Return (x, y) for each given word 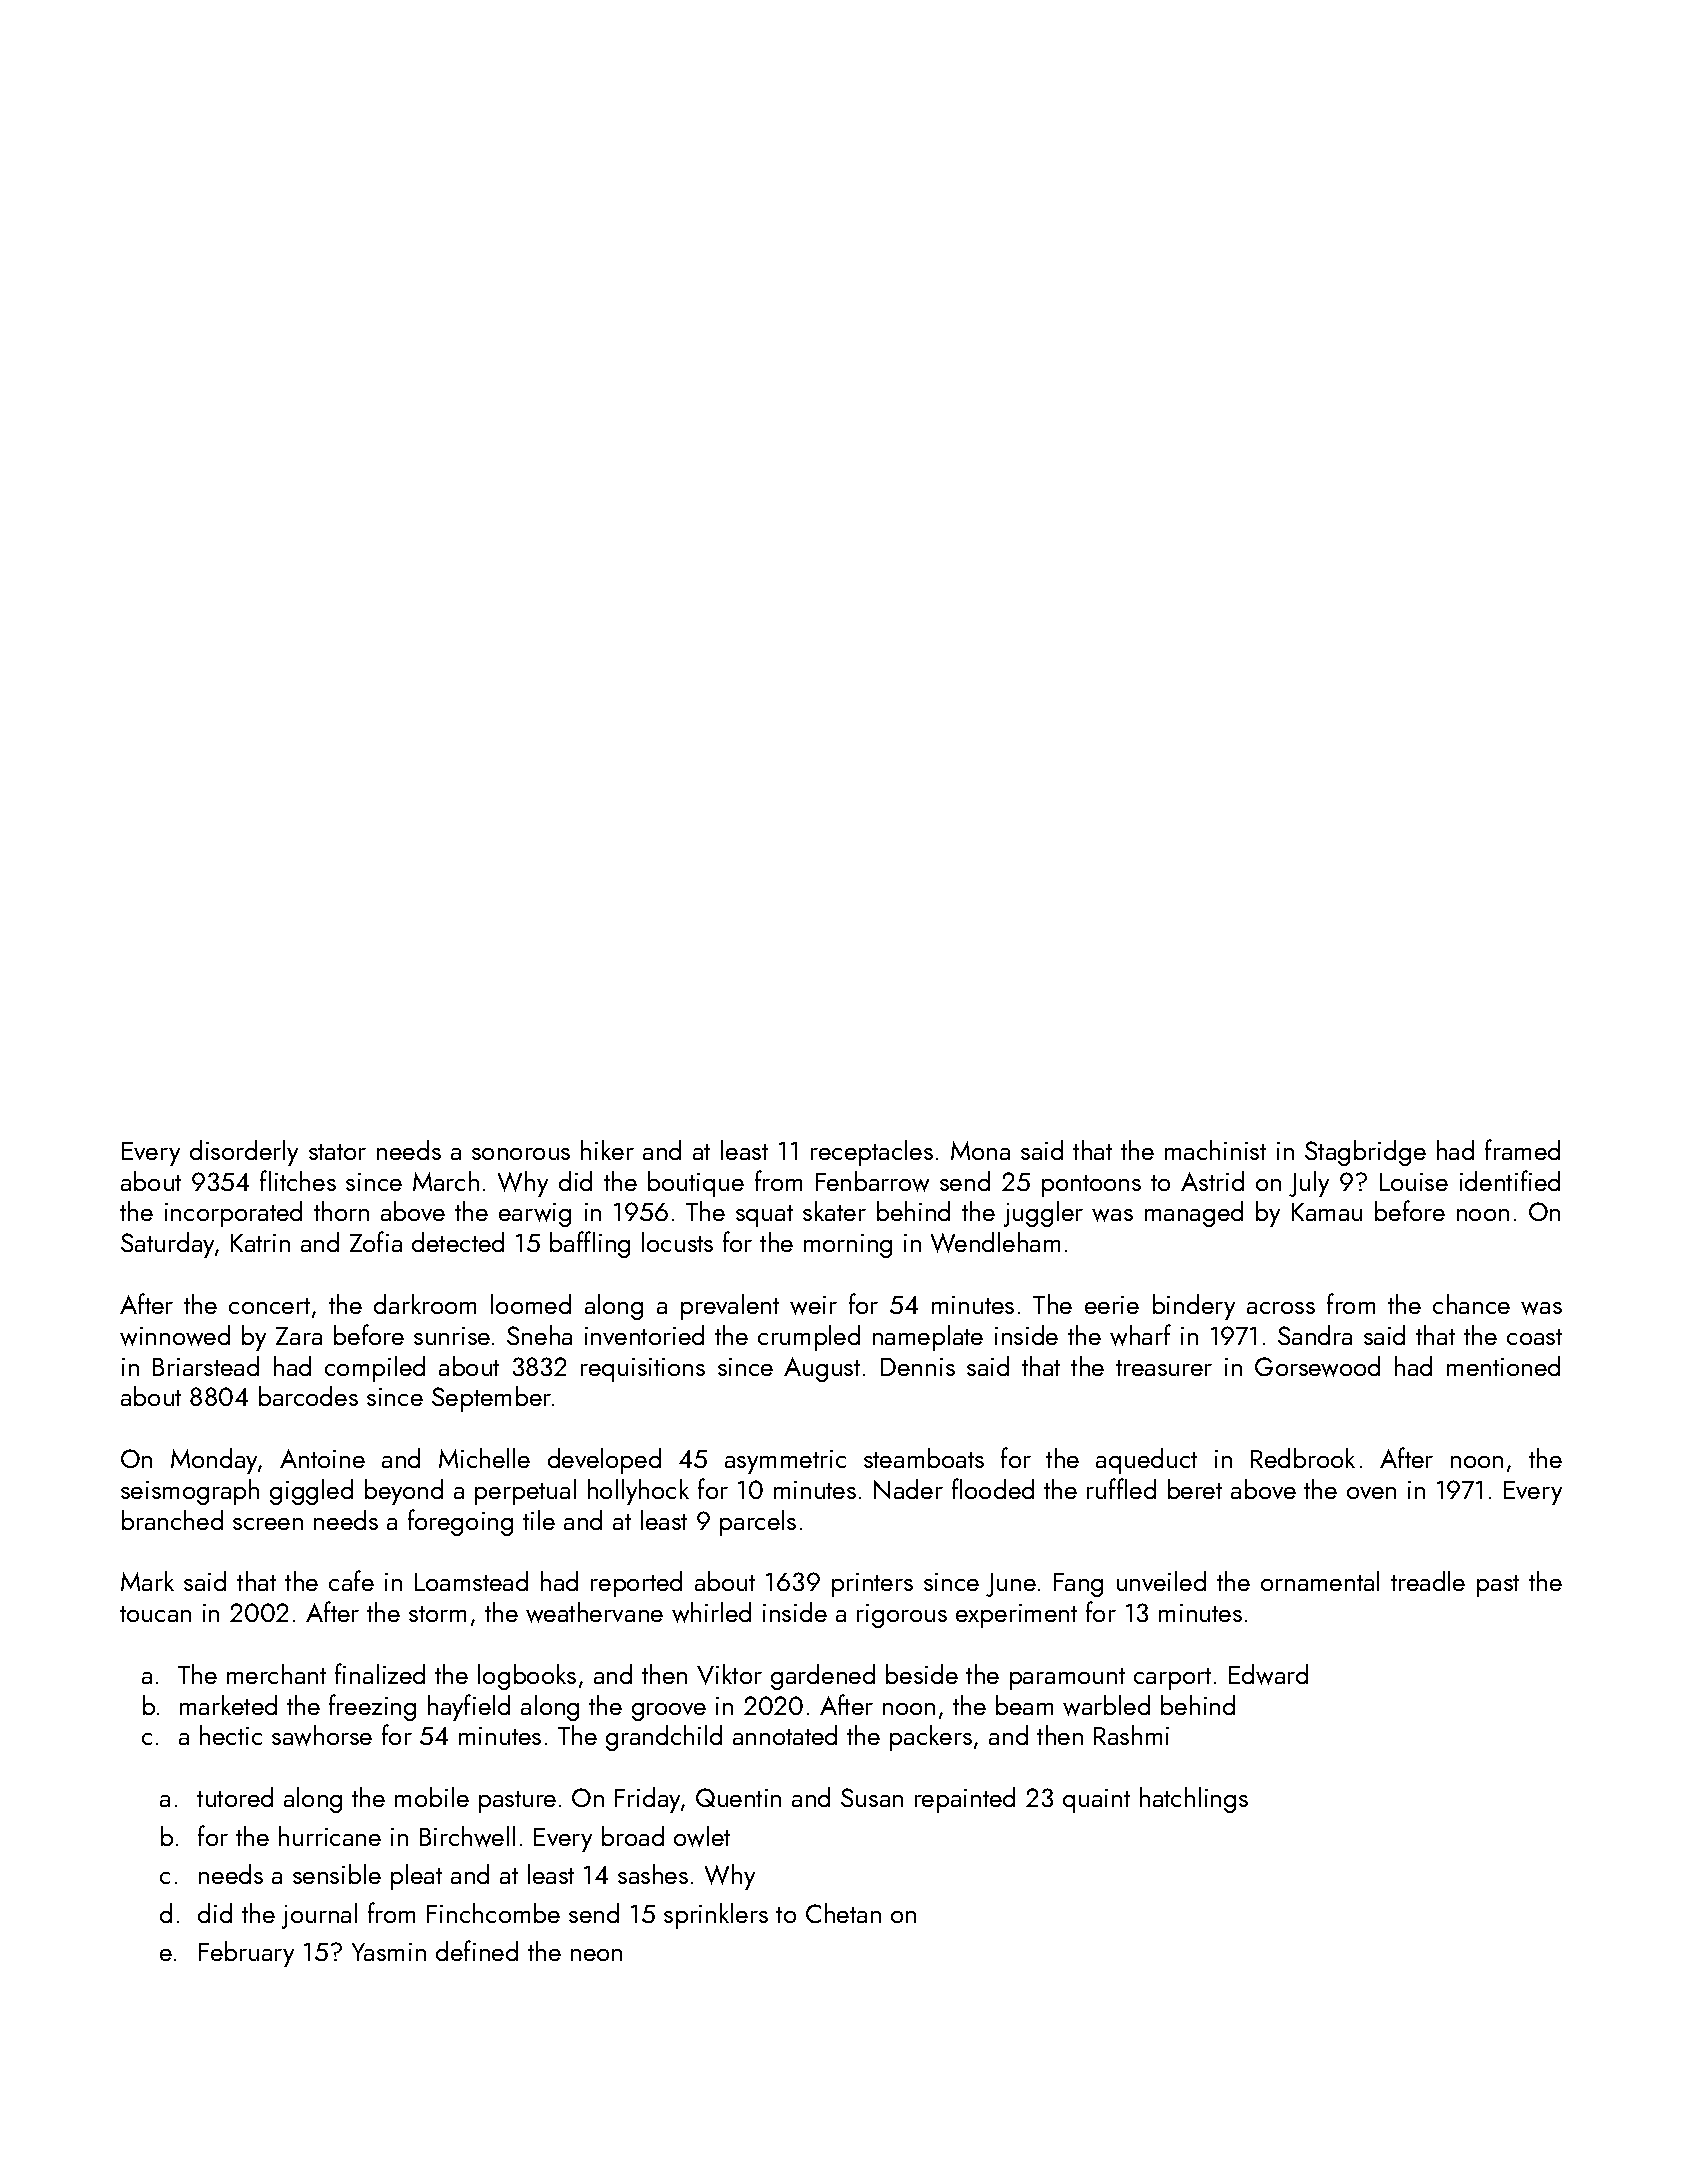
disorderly (244, 1153)
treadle (1428, 1581)
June (1011, 1585)
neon (596, 1955)
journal (319, 1916)
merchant (276, 1674)
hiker (607, 1150)
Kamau (1327, 1212)
